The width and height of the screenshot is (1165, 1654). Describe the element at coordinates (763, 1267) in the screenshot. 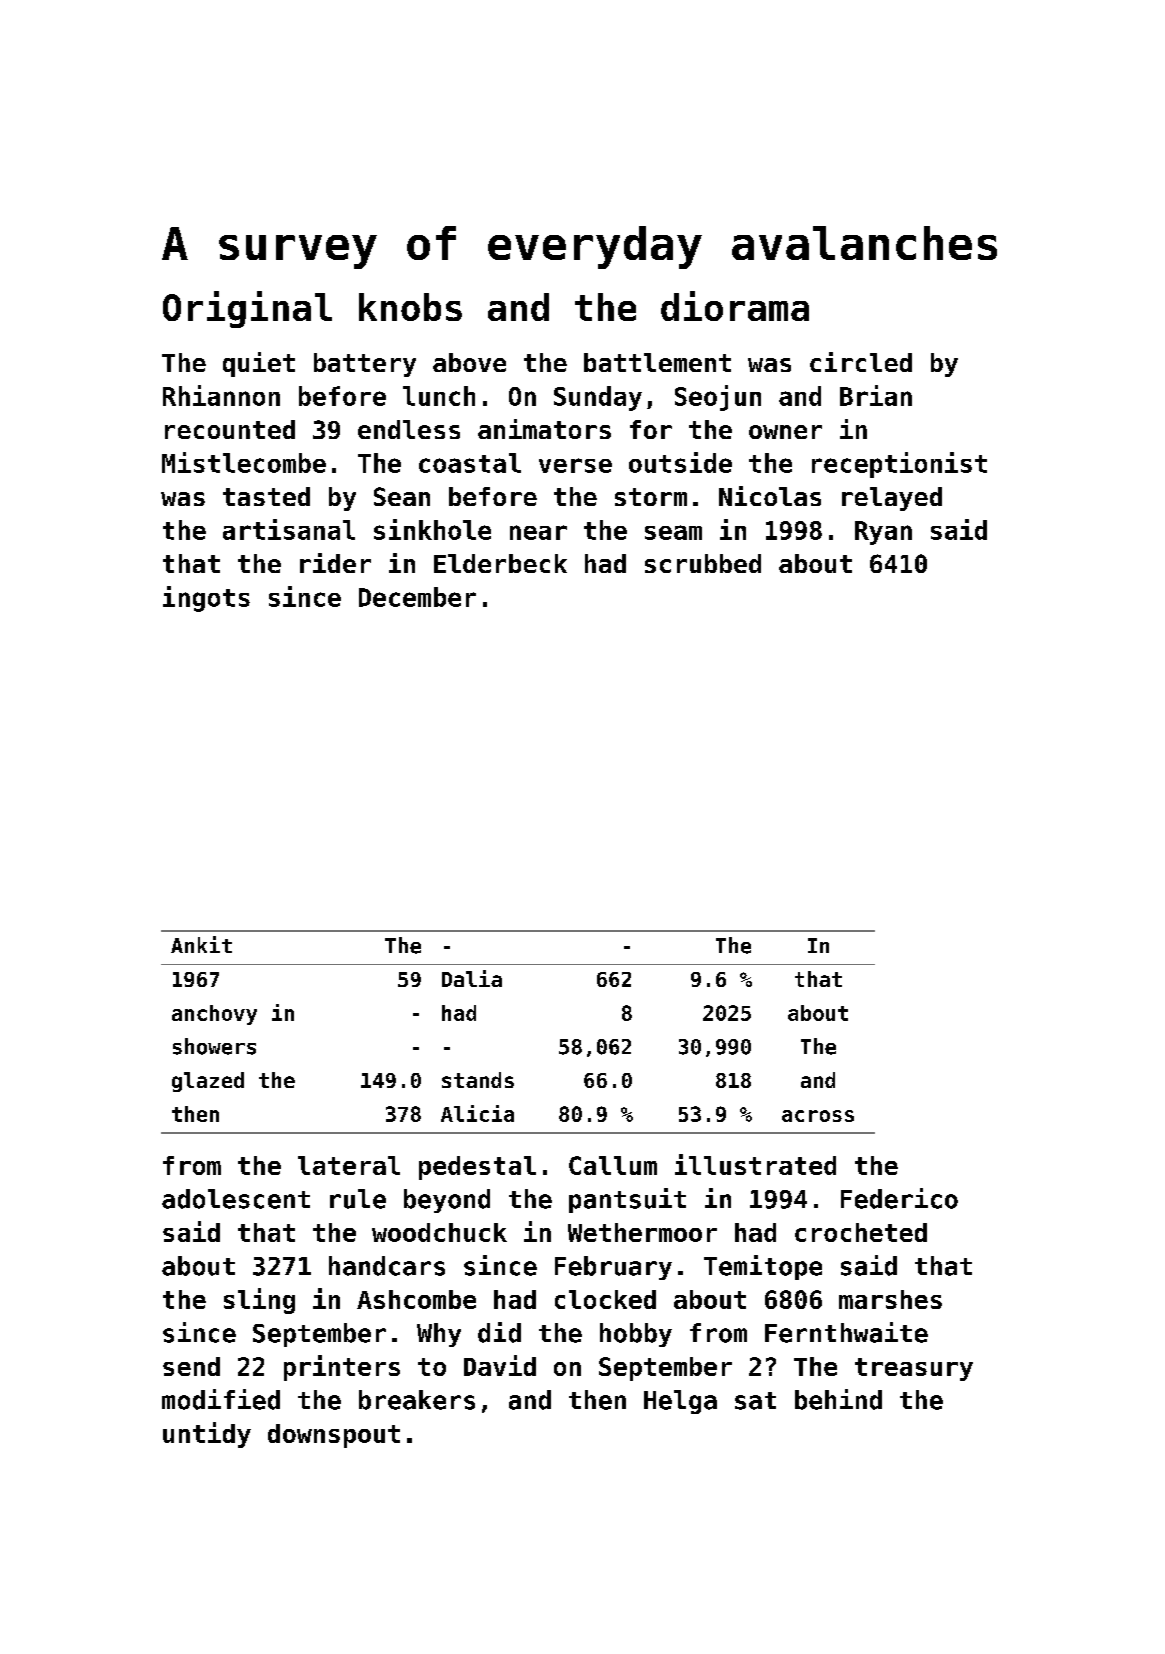

I see `Temitope` at that location.
